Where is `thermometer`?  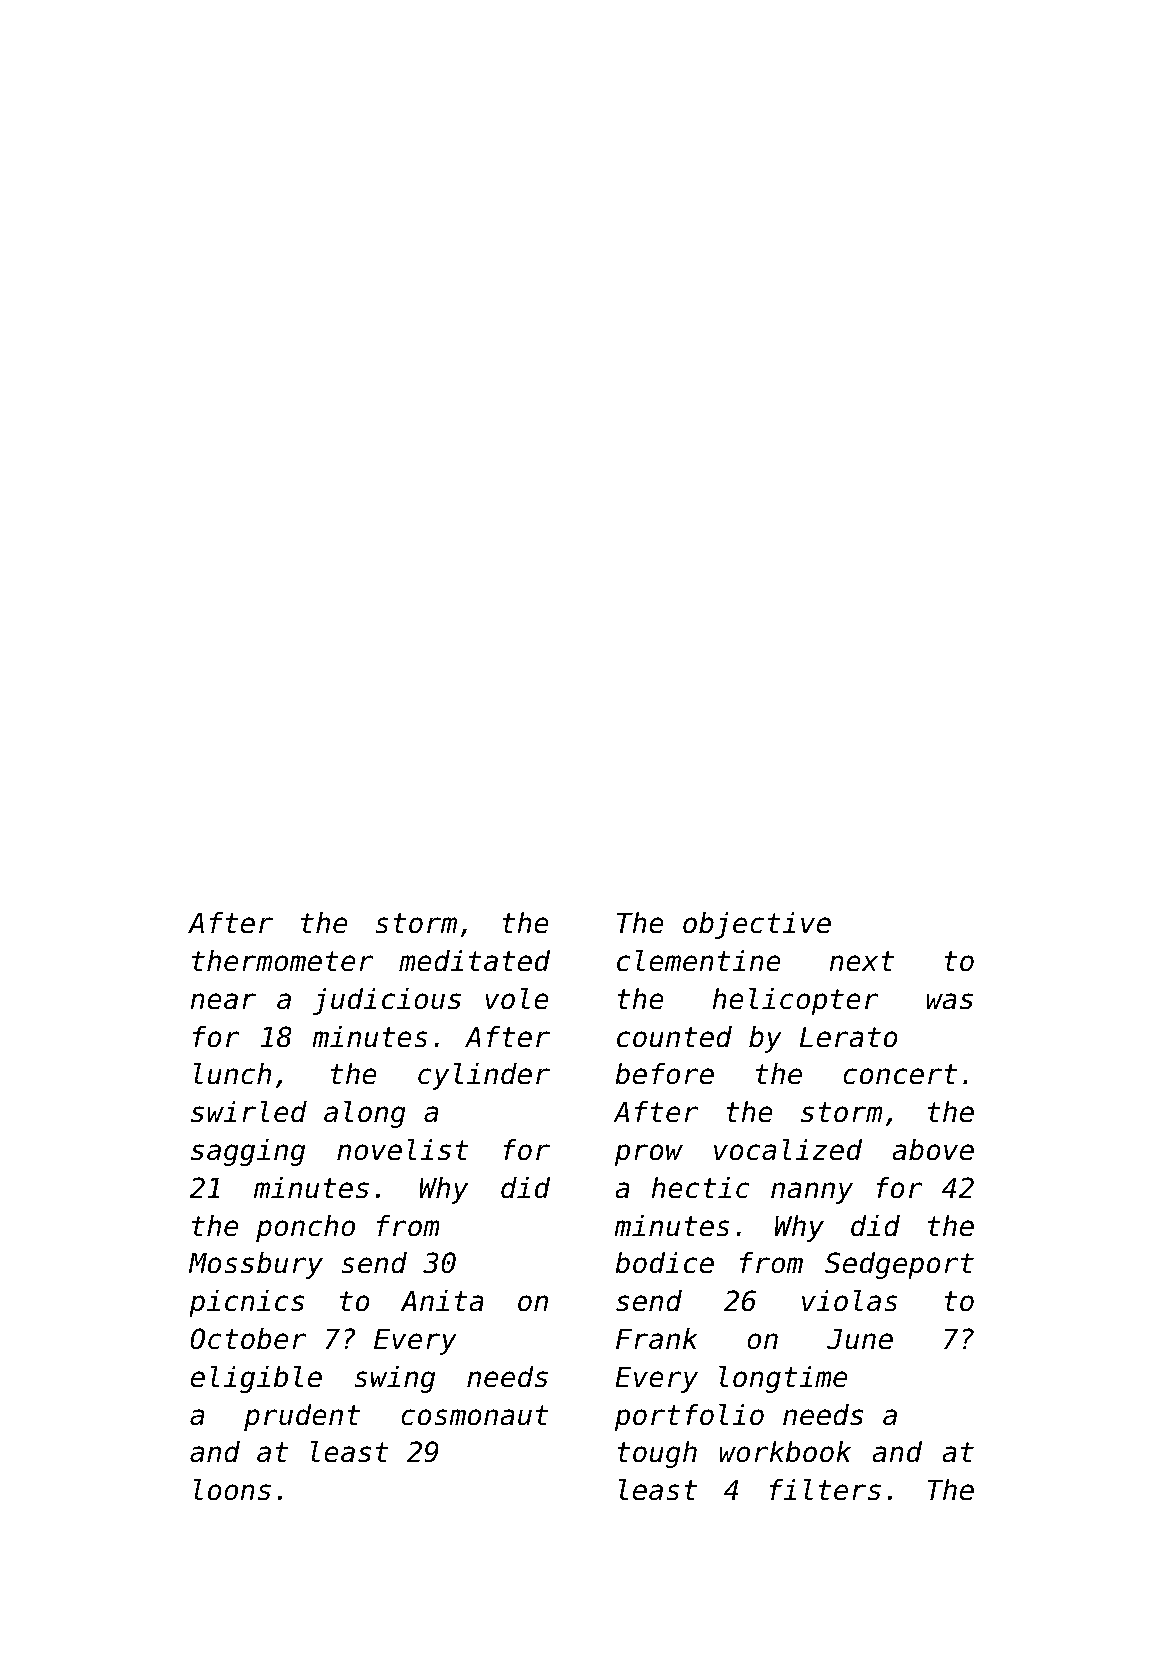 thermometer is located at coordinates (282, 961).
